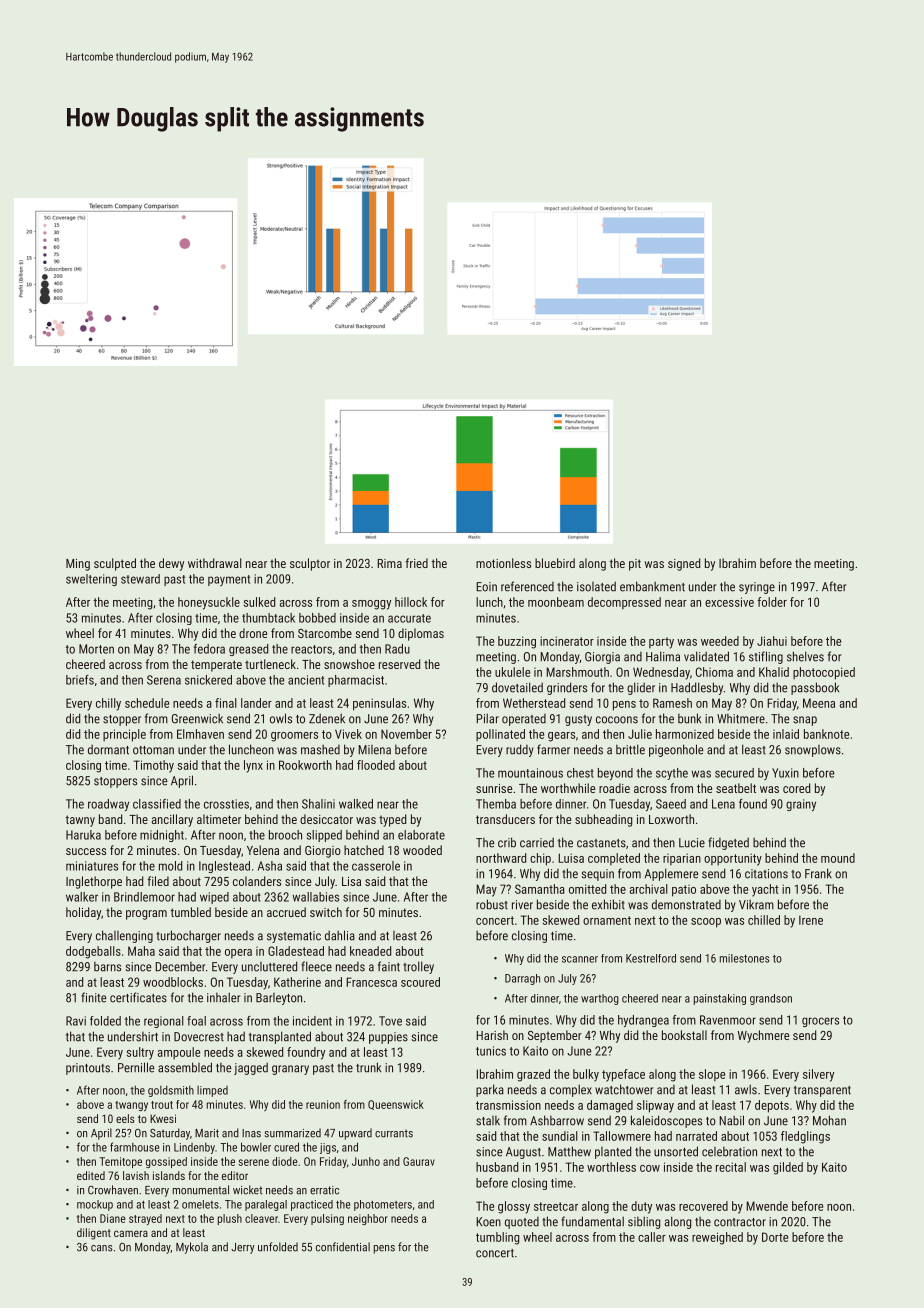 This page has height=1308, width=924. I want to click on gusty, so click(578, 720).
